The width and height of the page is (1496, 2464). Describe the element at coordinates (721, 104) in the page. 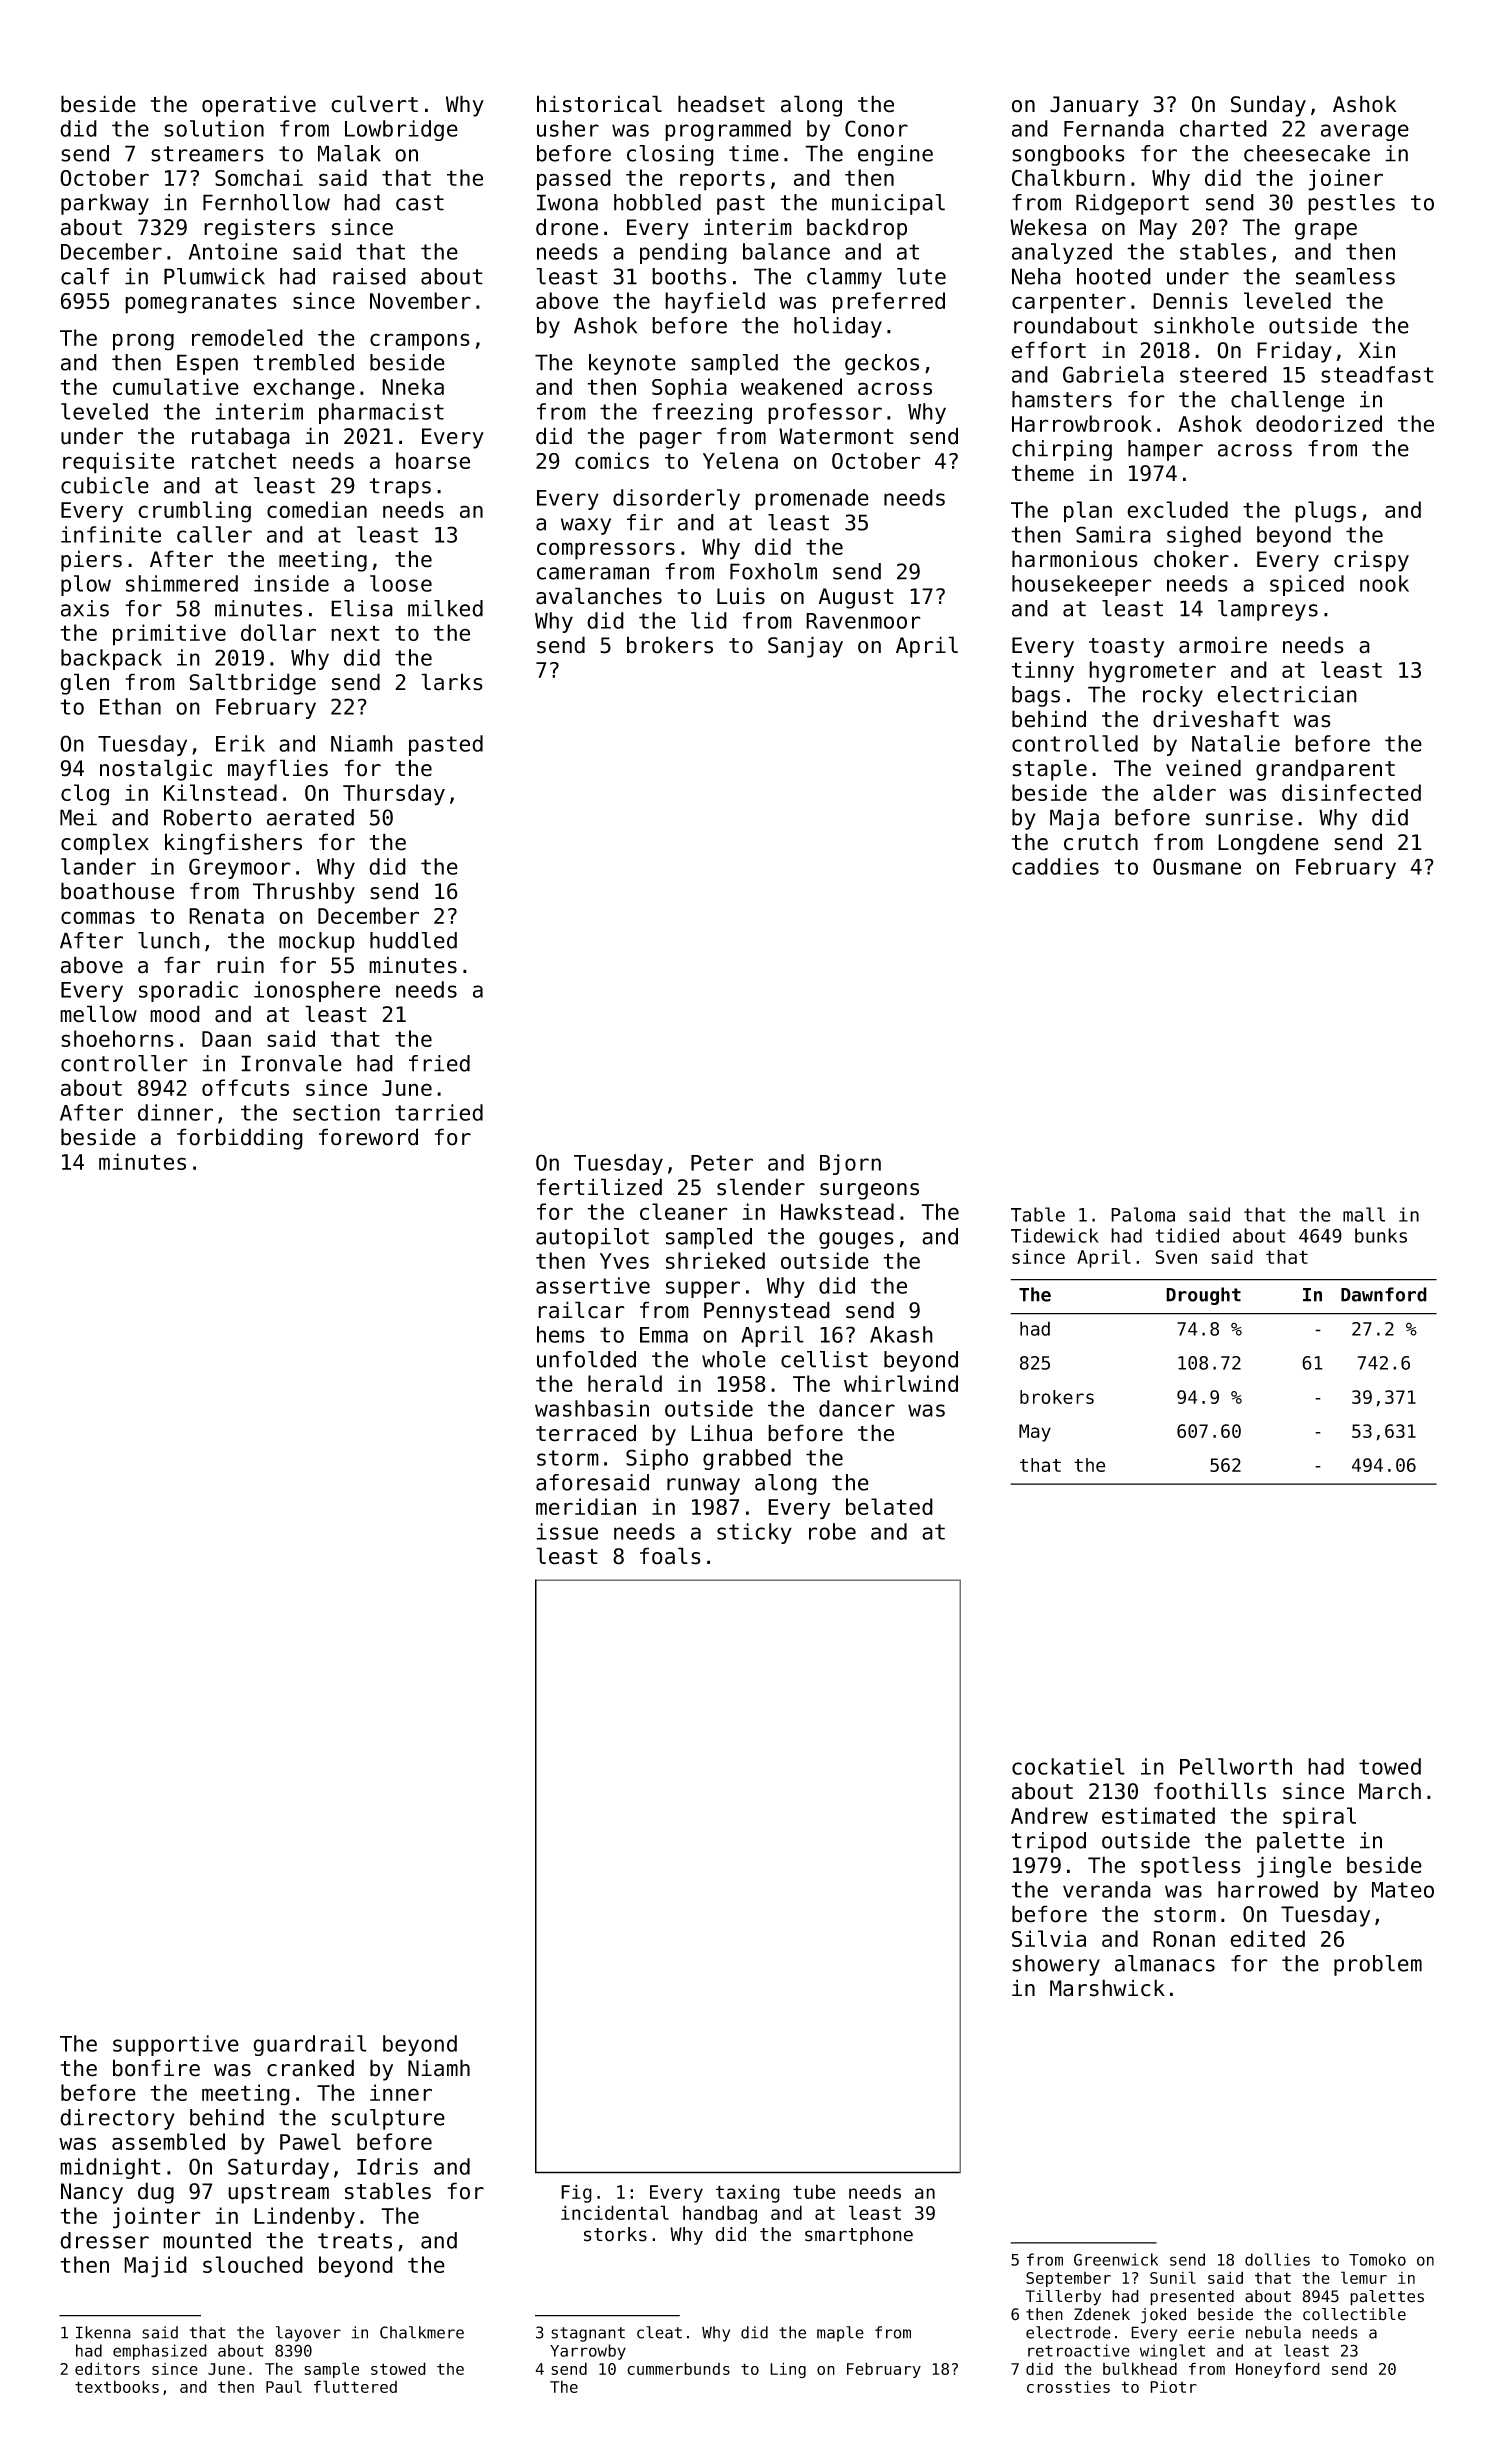

I see `headset` at that location.
